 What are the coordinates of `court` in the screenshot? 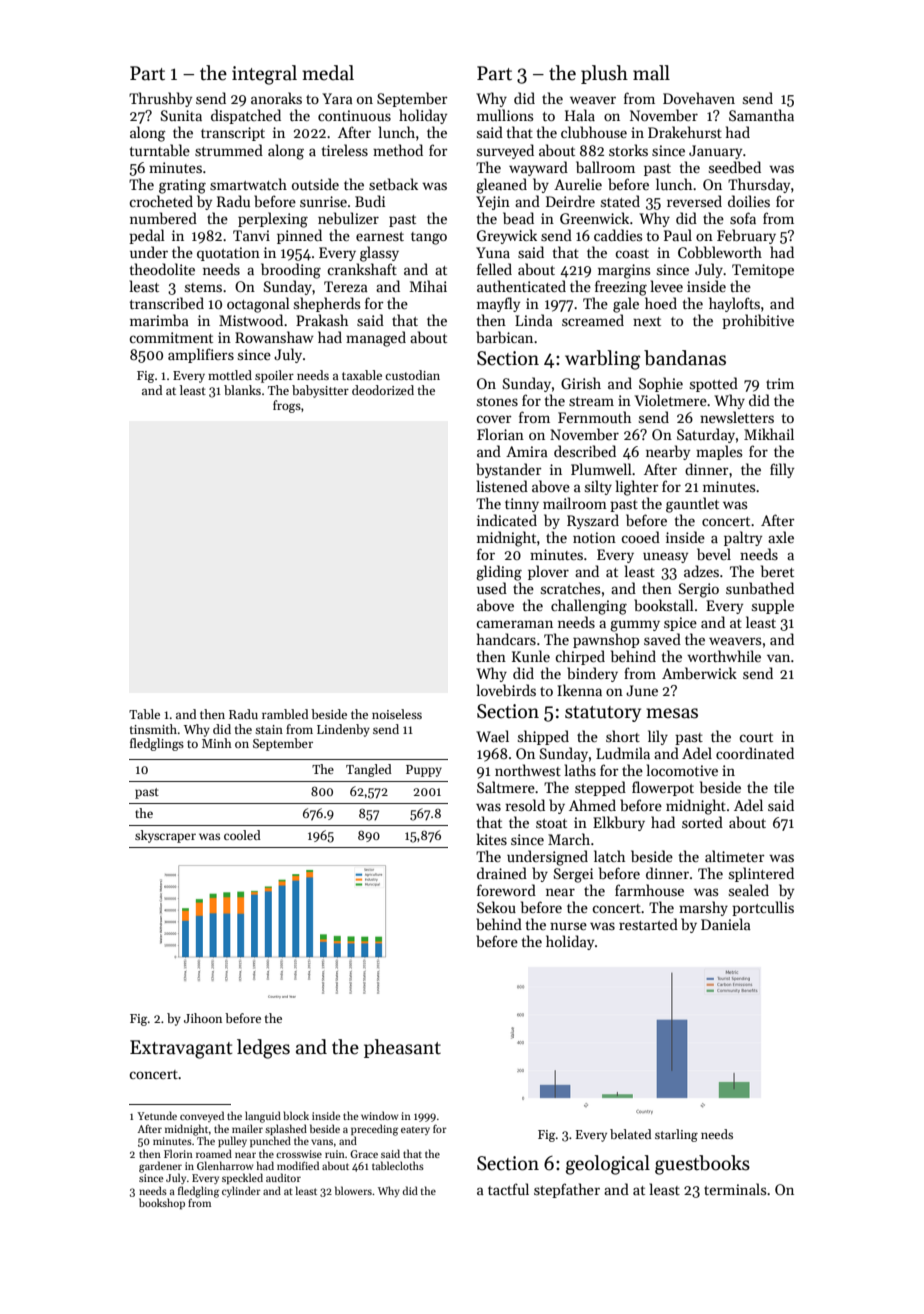 It's located at (756, 737).
